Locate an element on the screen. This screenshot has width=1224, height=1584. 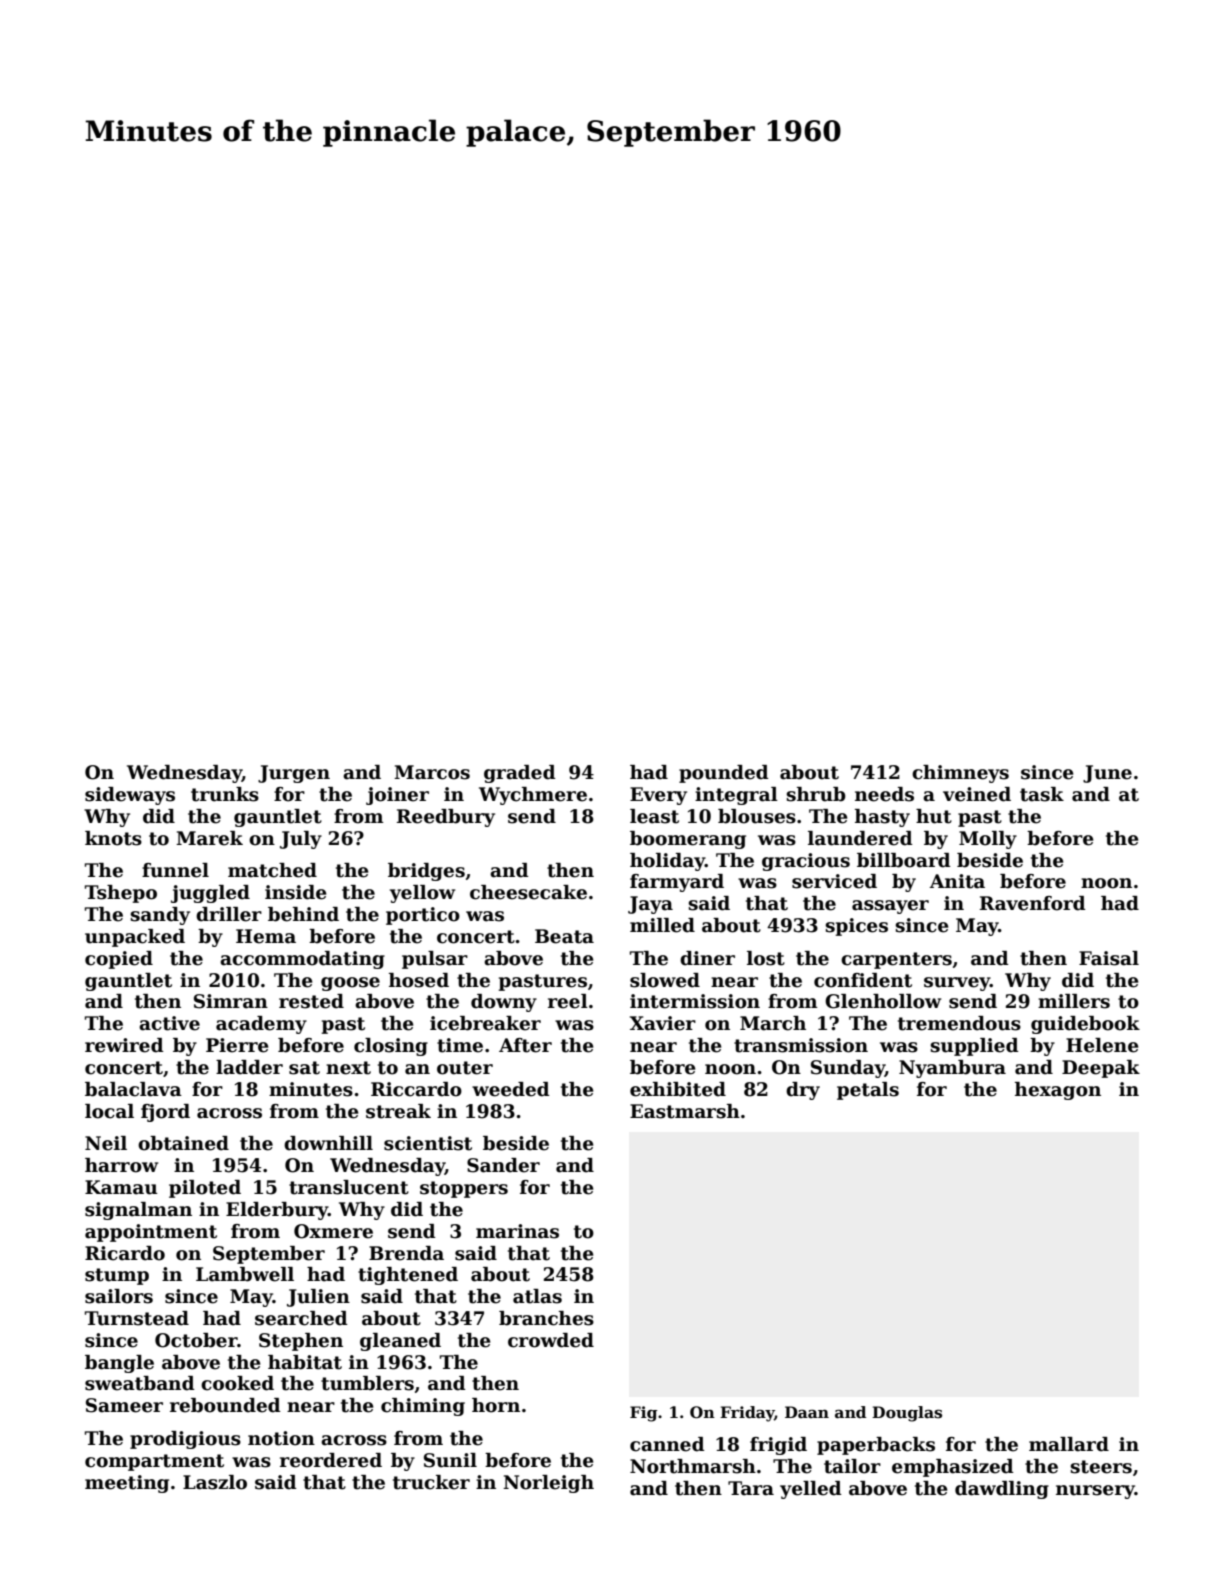
crowded is located at coordinates (551, 1340).
